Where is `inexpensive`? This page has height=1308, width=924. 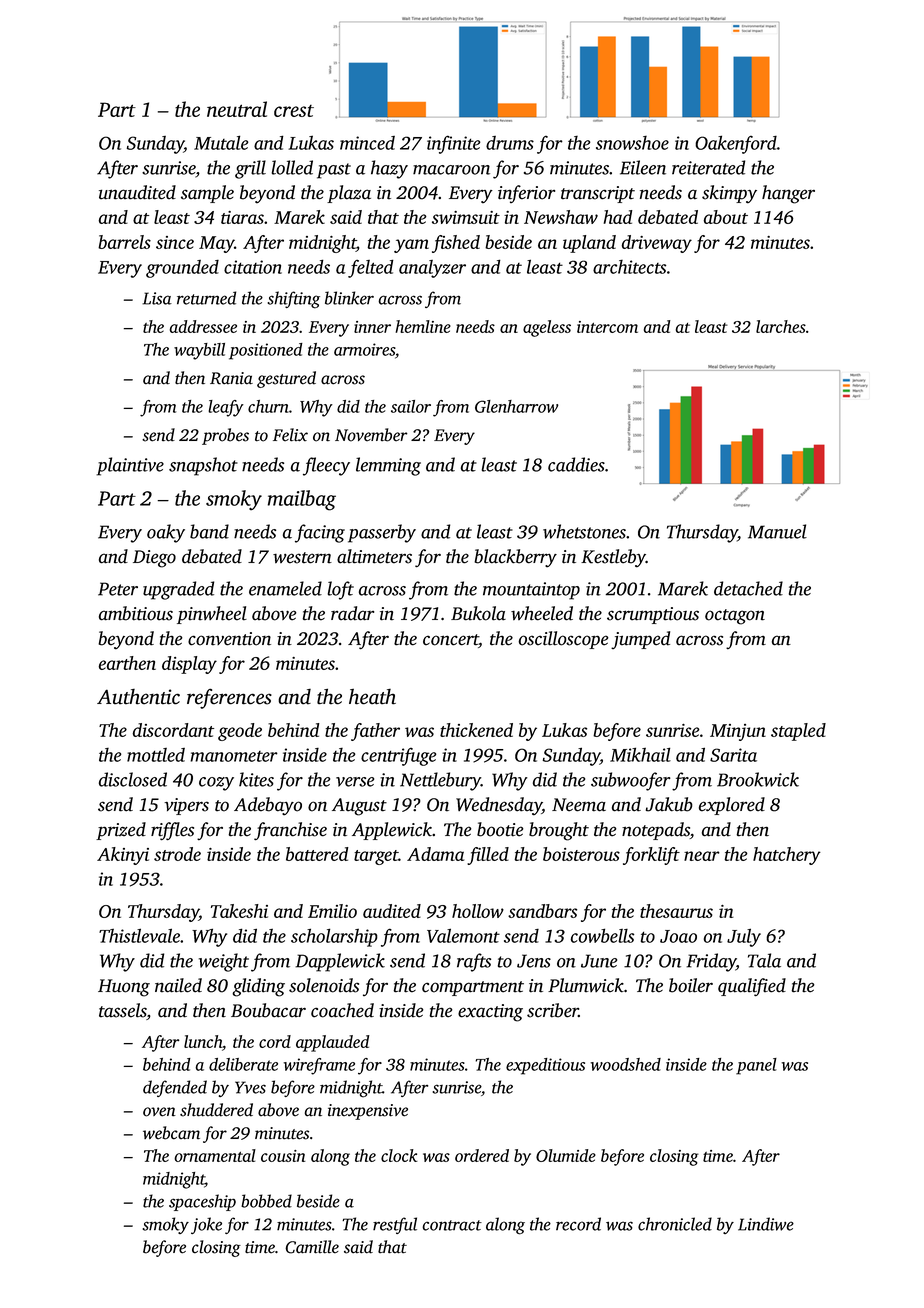 inexpensive is located at coordinates (368, 1112).
